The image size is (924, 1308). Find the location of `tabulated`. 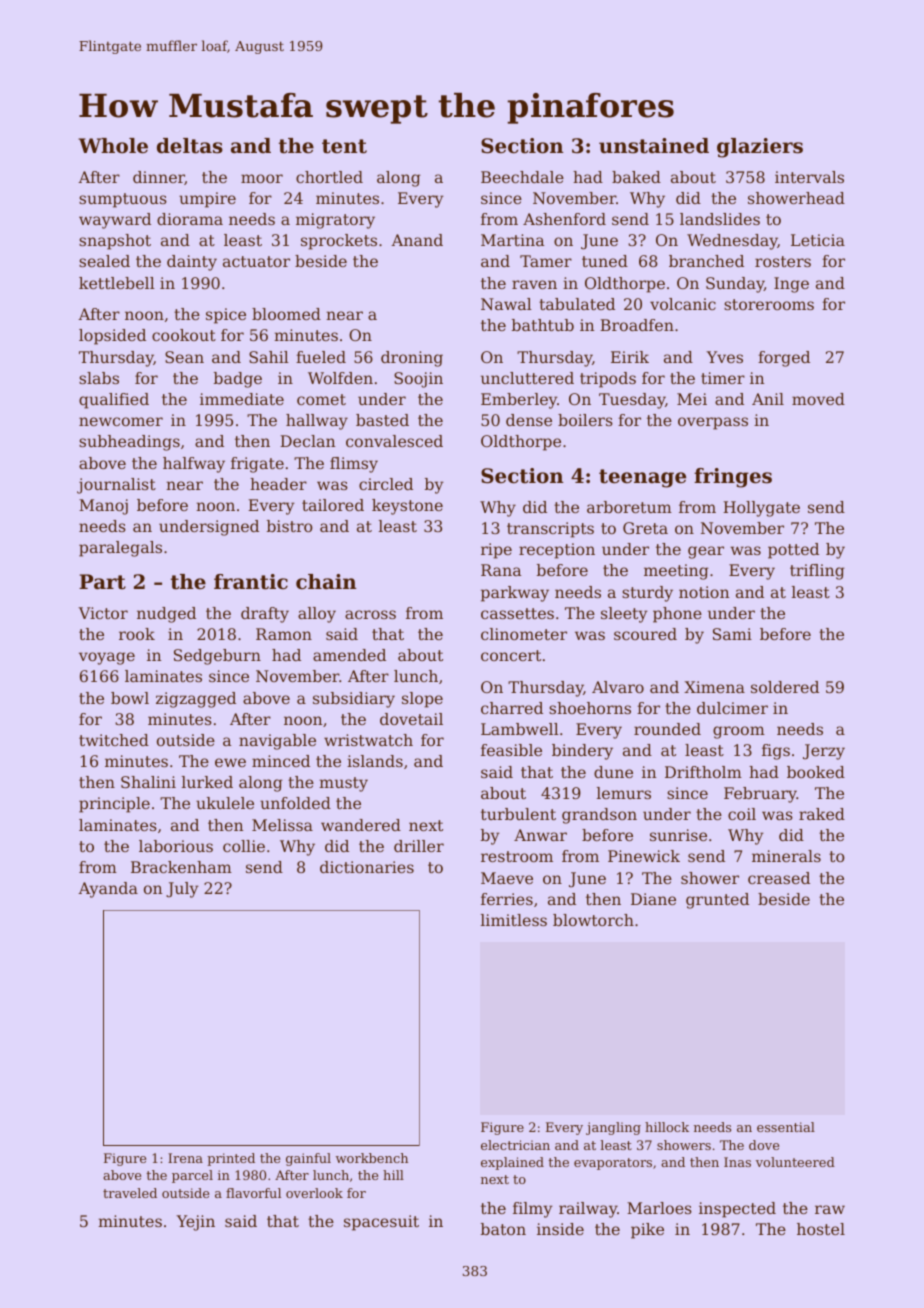

tabulated is located at coordinates (577, 304).
